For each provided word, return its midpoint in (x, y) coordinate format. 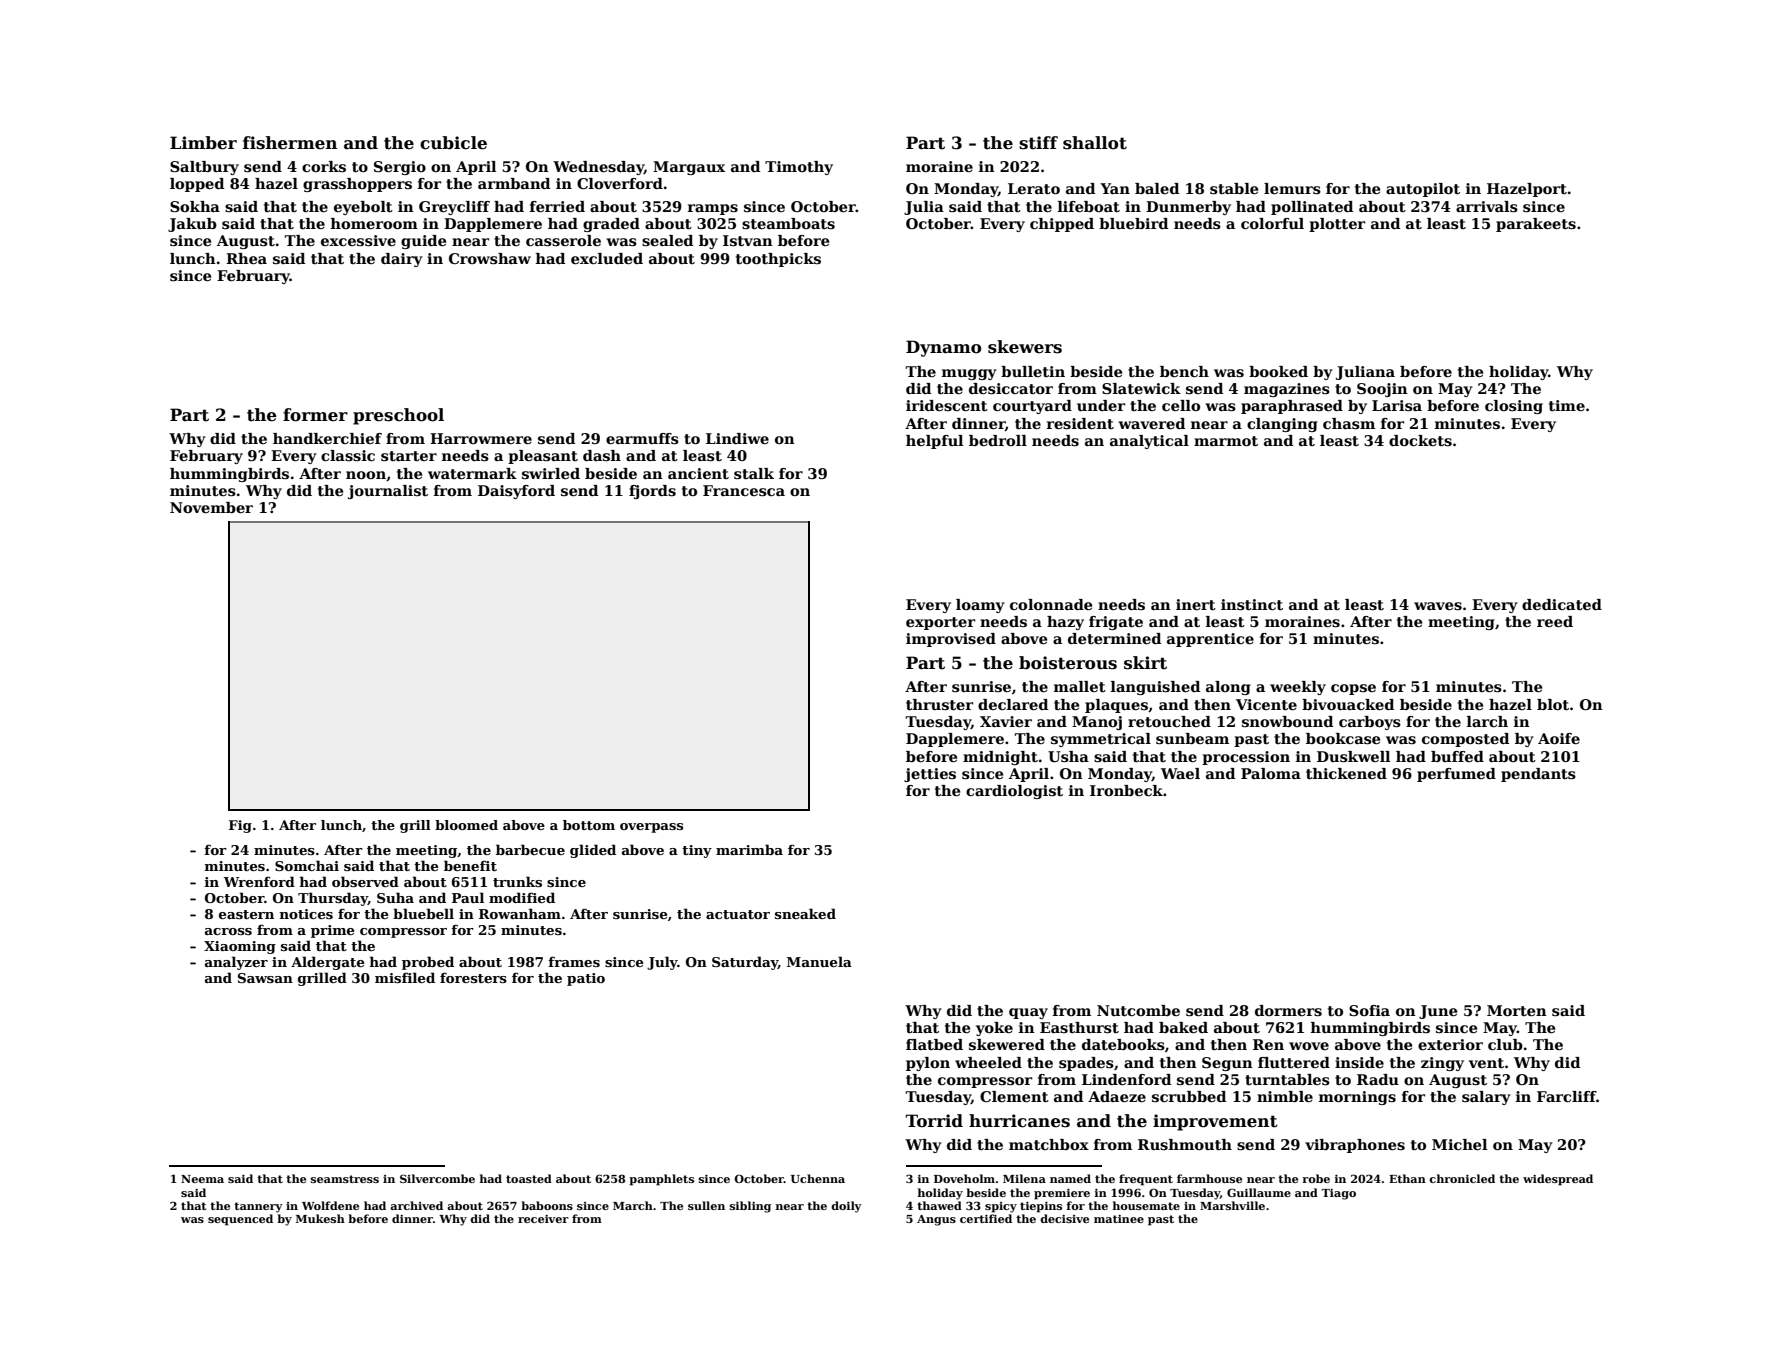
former (315, 415)
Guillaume (1259, 1192)
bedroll (998, 440)
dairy (402, 260)
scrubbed (1189, 1096)
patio (586, 979)
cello (1181, 405)
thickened (1346, 773)
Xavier (1006, 721)
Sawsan (265, 978)
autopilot (1423, 190)
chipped (1062, 225)
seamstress (345, 1179)
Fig (240, 826)
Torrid (934, 1121)
